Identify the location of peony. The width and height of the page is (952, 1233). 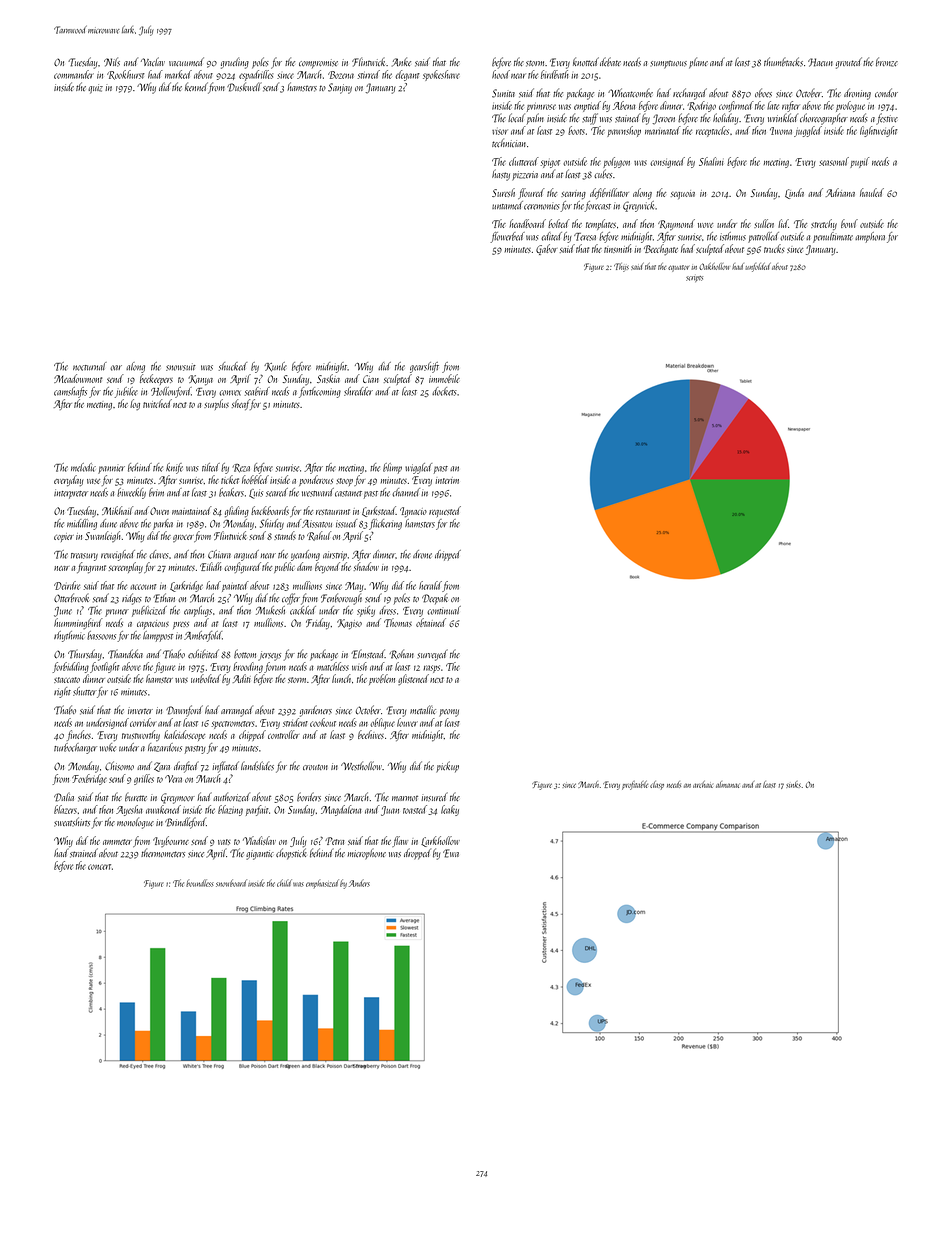
(449, 713).
